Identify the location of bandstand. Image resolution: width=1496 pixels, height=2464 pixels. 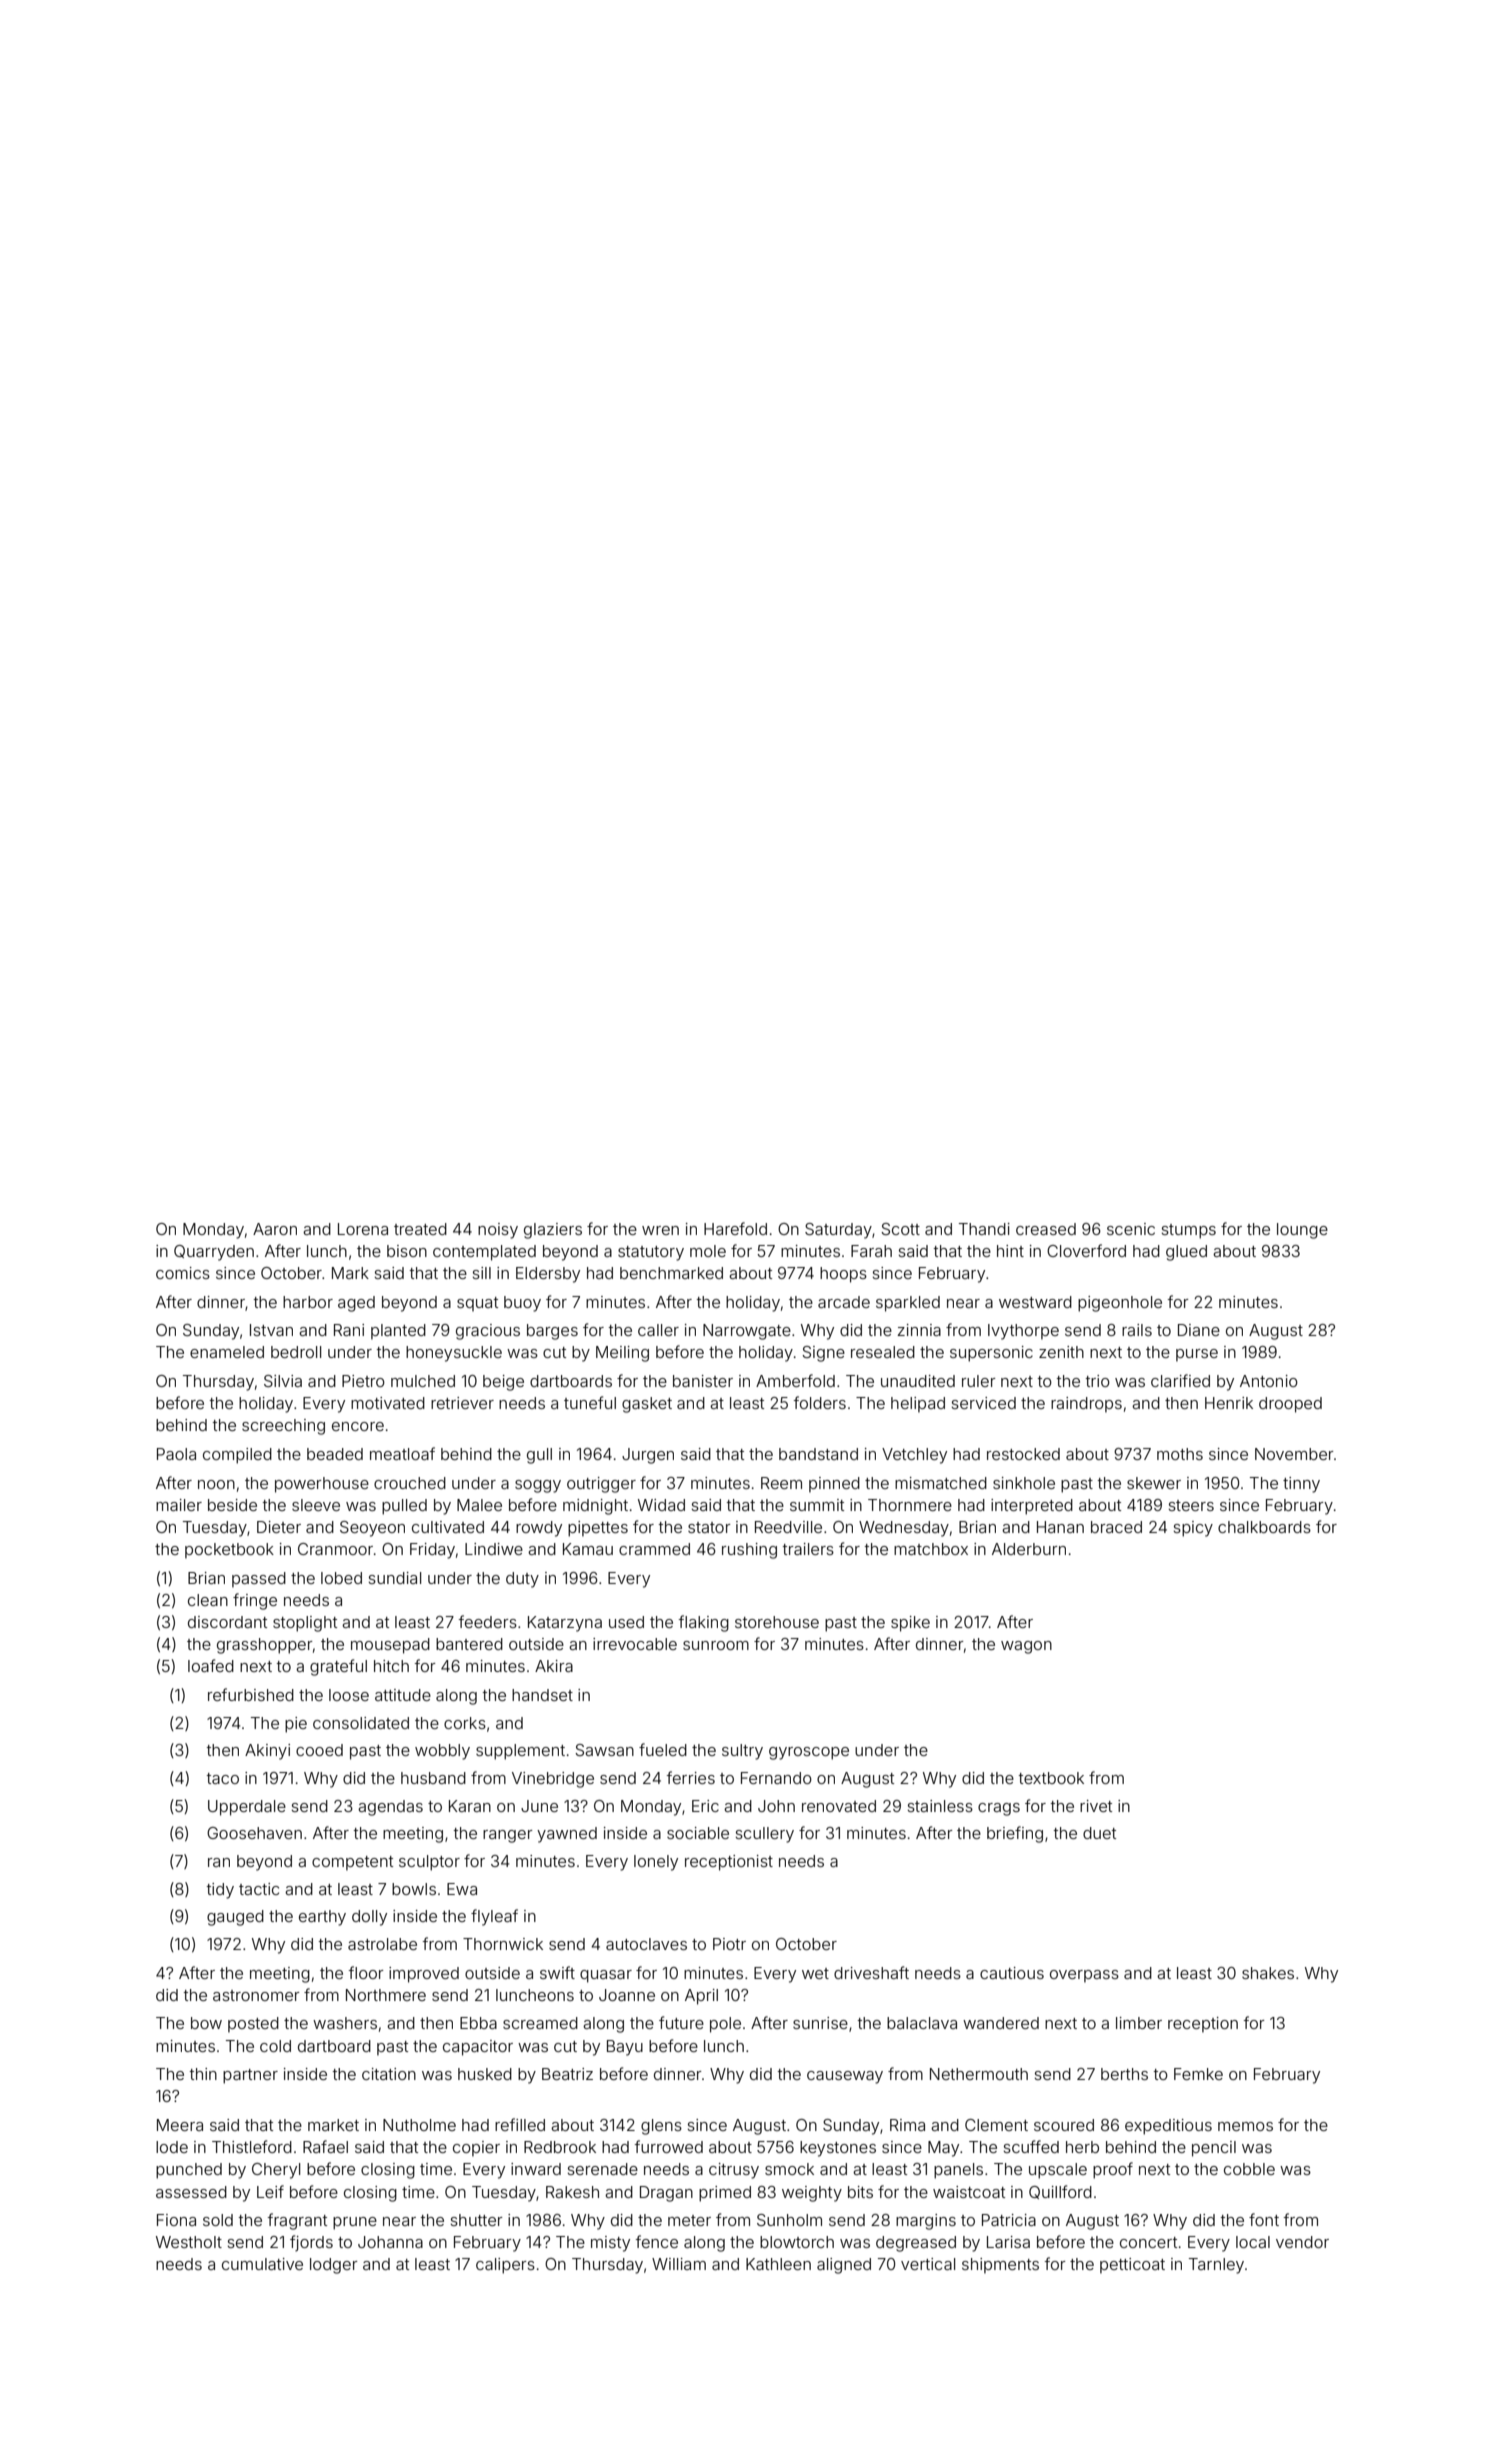
(818, 1454).
